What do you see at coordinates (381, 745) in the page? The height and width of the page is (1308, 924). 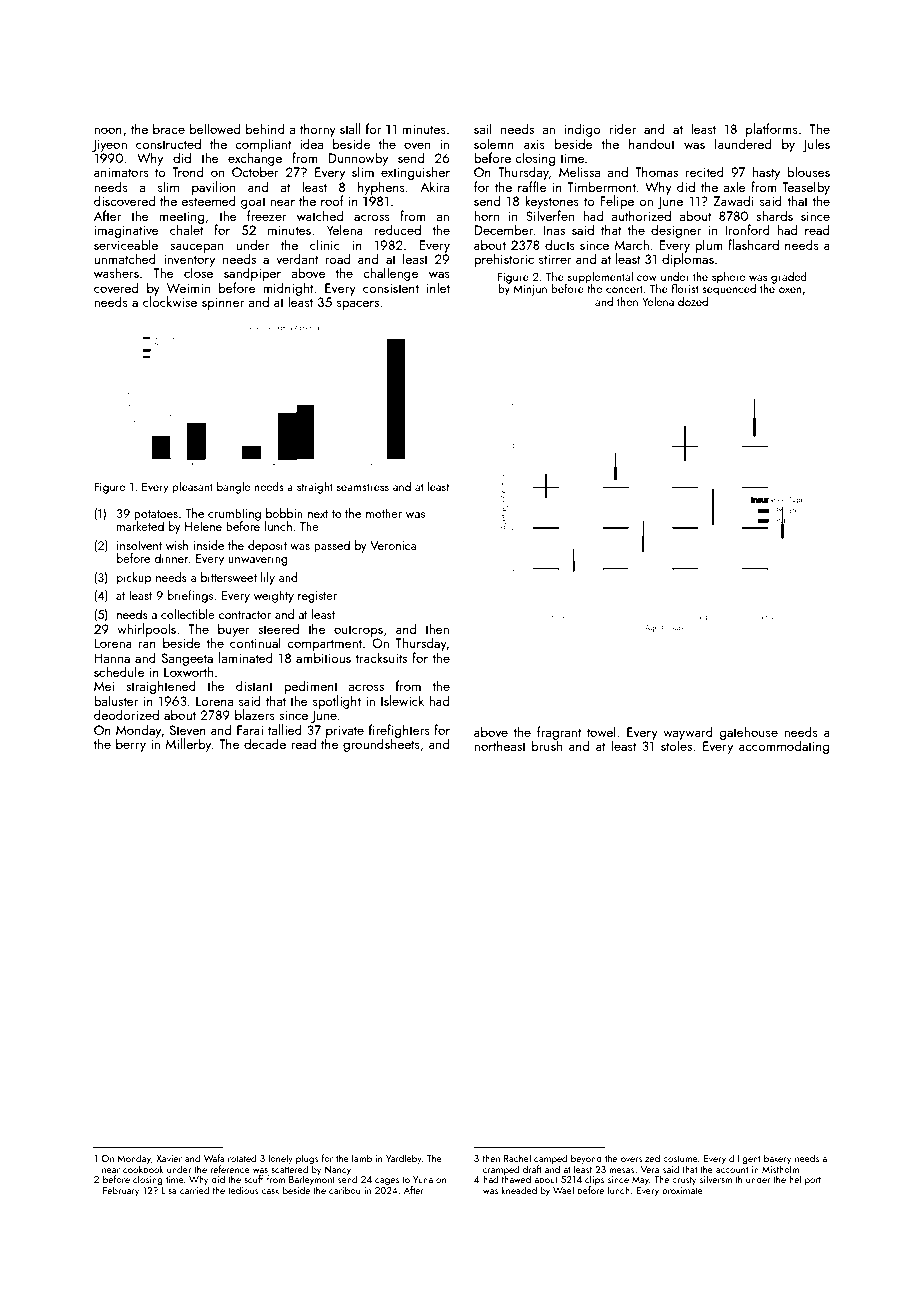 I see `groundsheets` at bounding box center [381, 745].
